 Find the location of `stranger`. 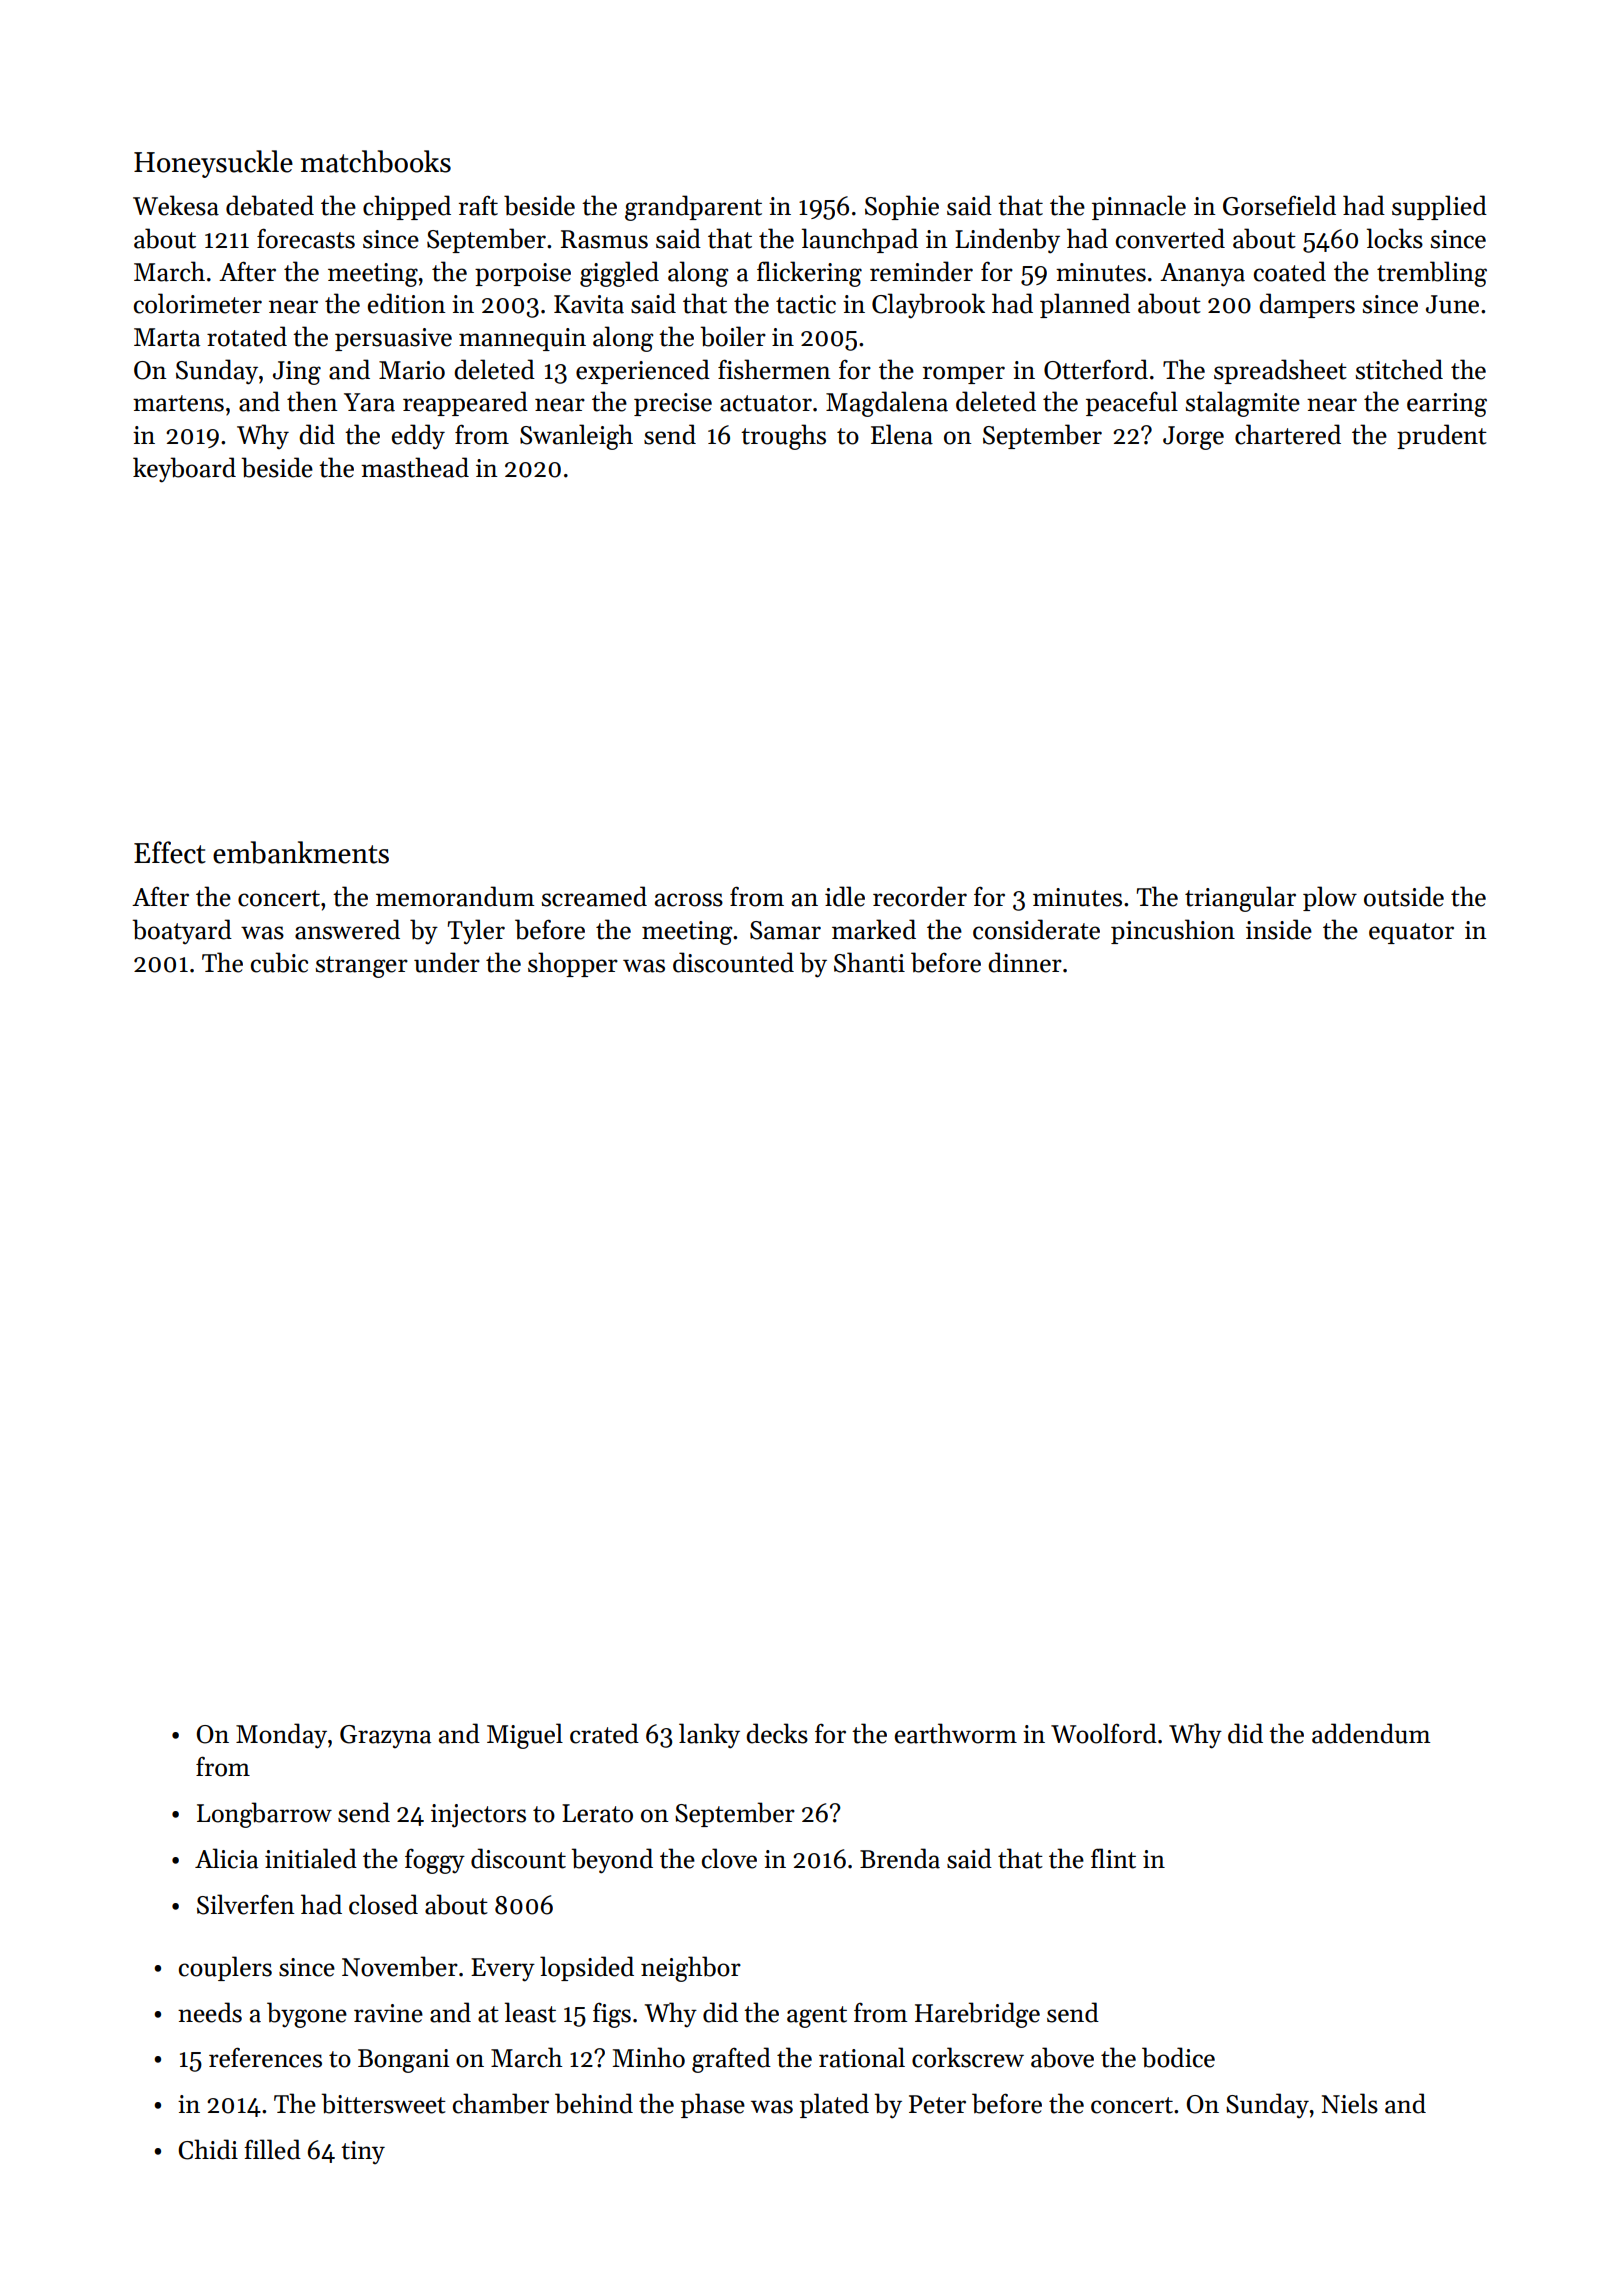

stranger is located at coordinates (362, 967).
